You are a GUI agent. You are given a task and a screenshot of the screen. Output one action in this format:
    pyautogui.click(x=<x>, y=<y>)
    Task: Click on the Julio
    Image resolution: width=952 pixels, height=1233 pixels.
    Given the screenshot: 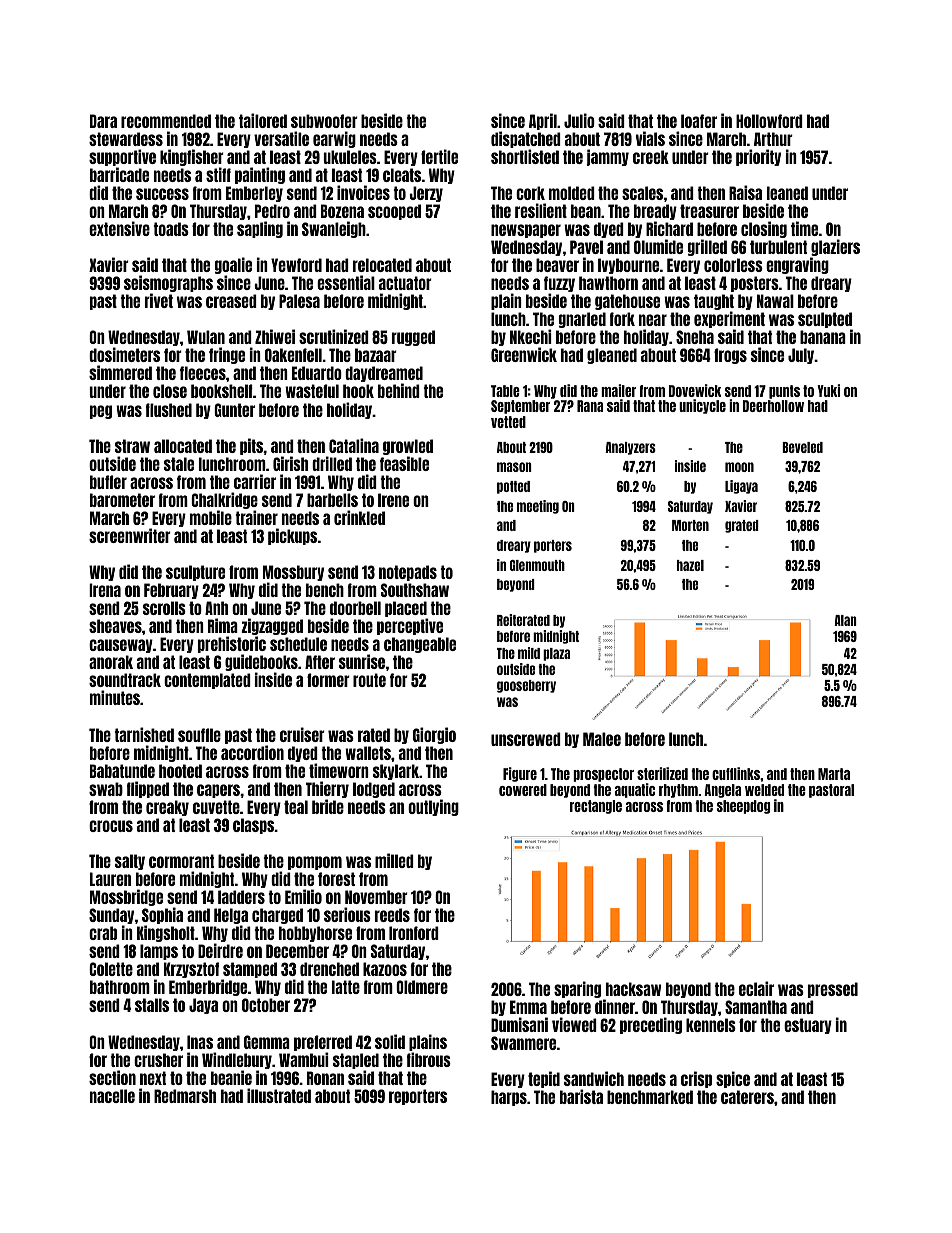 What is the action you would take?
    pyautogui.click(x=579, y=120)
